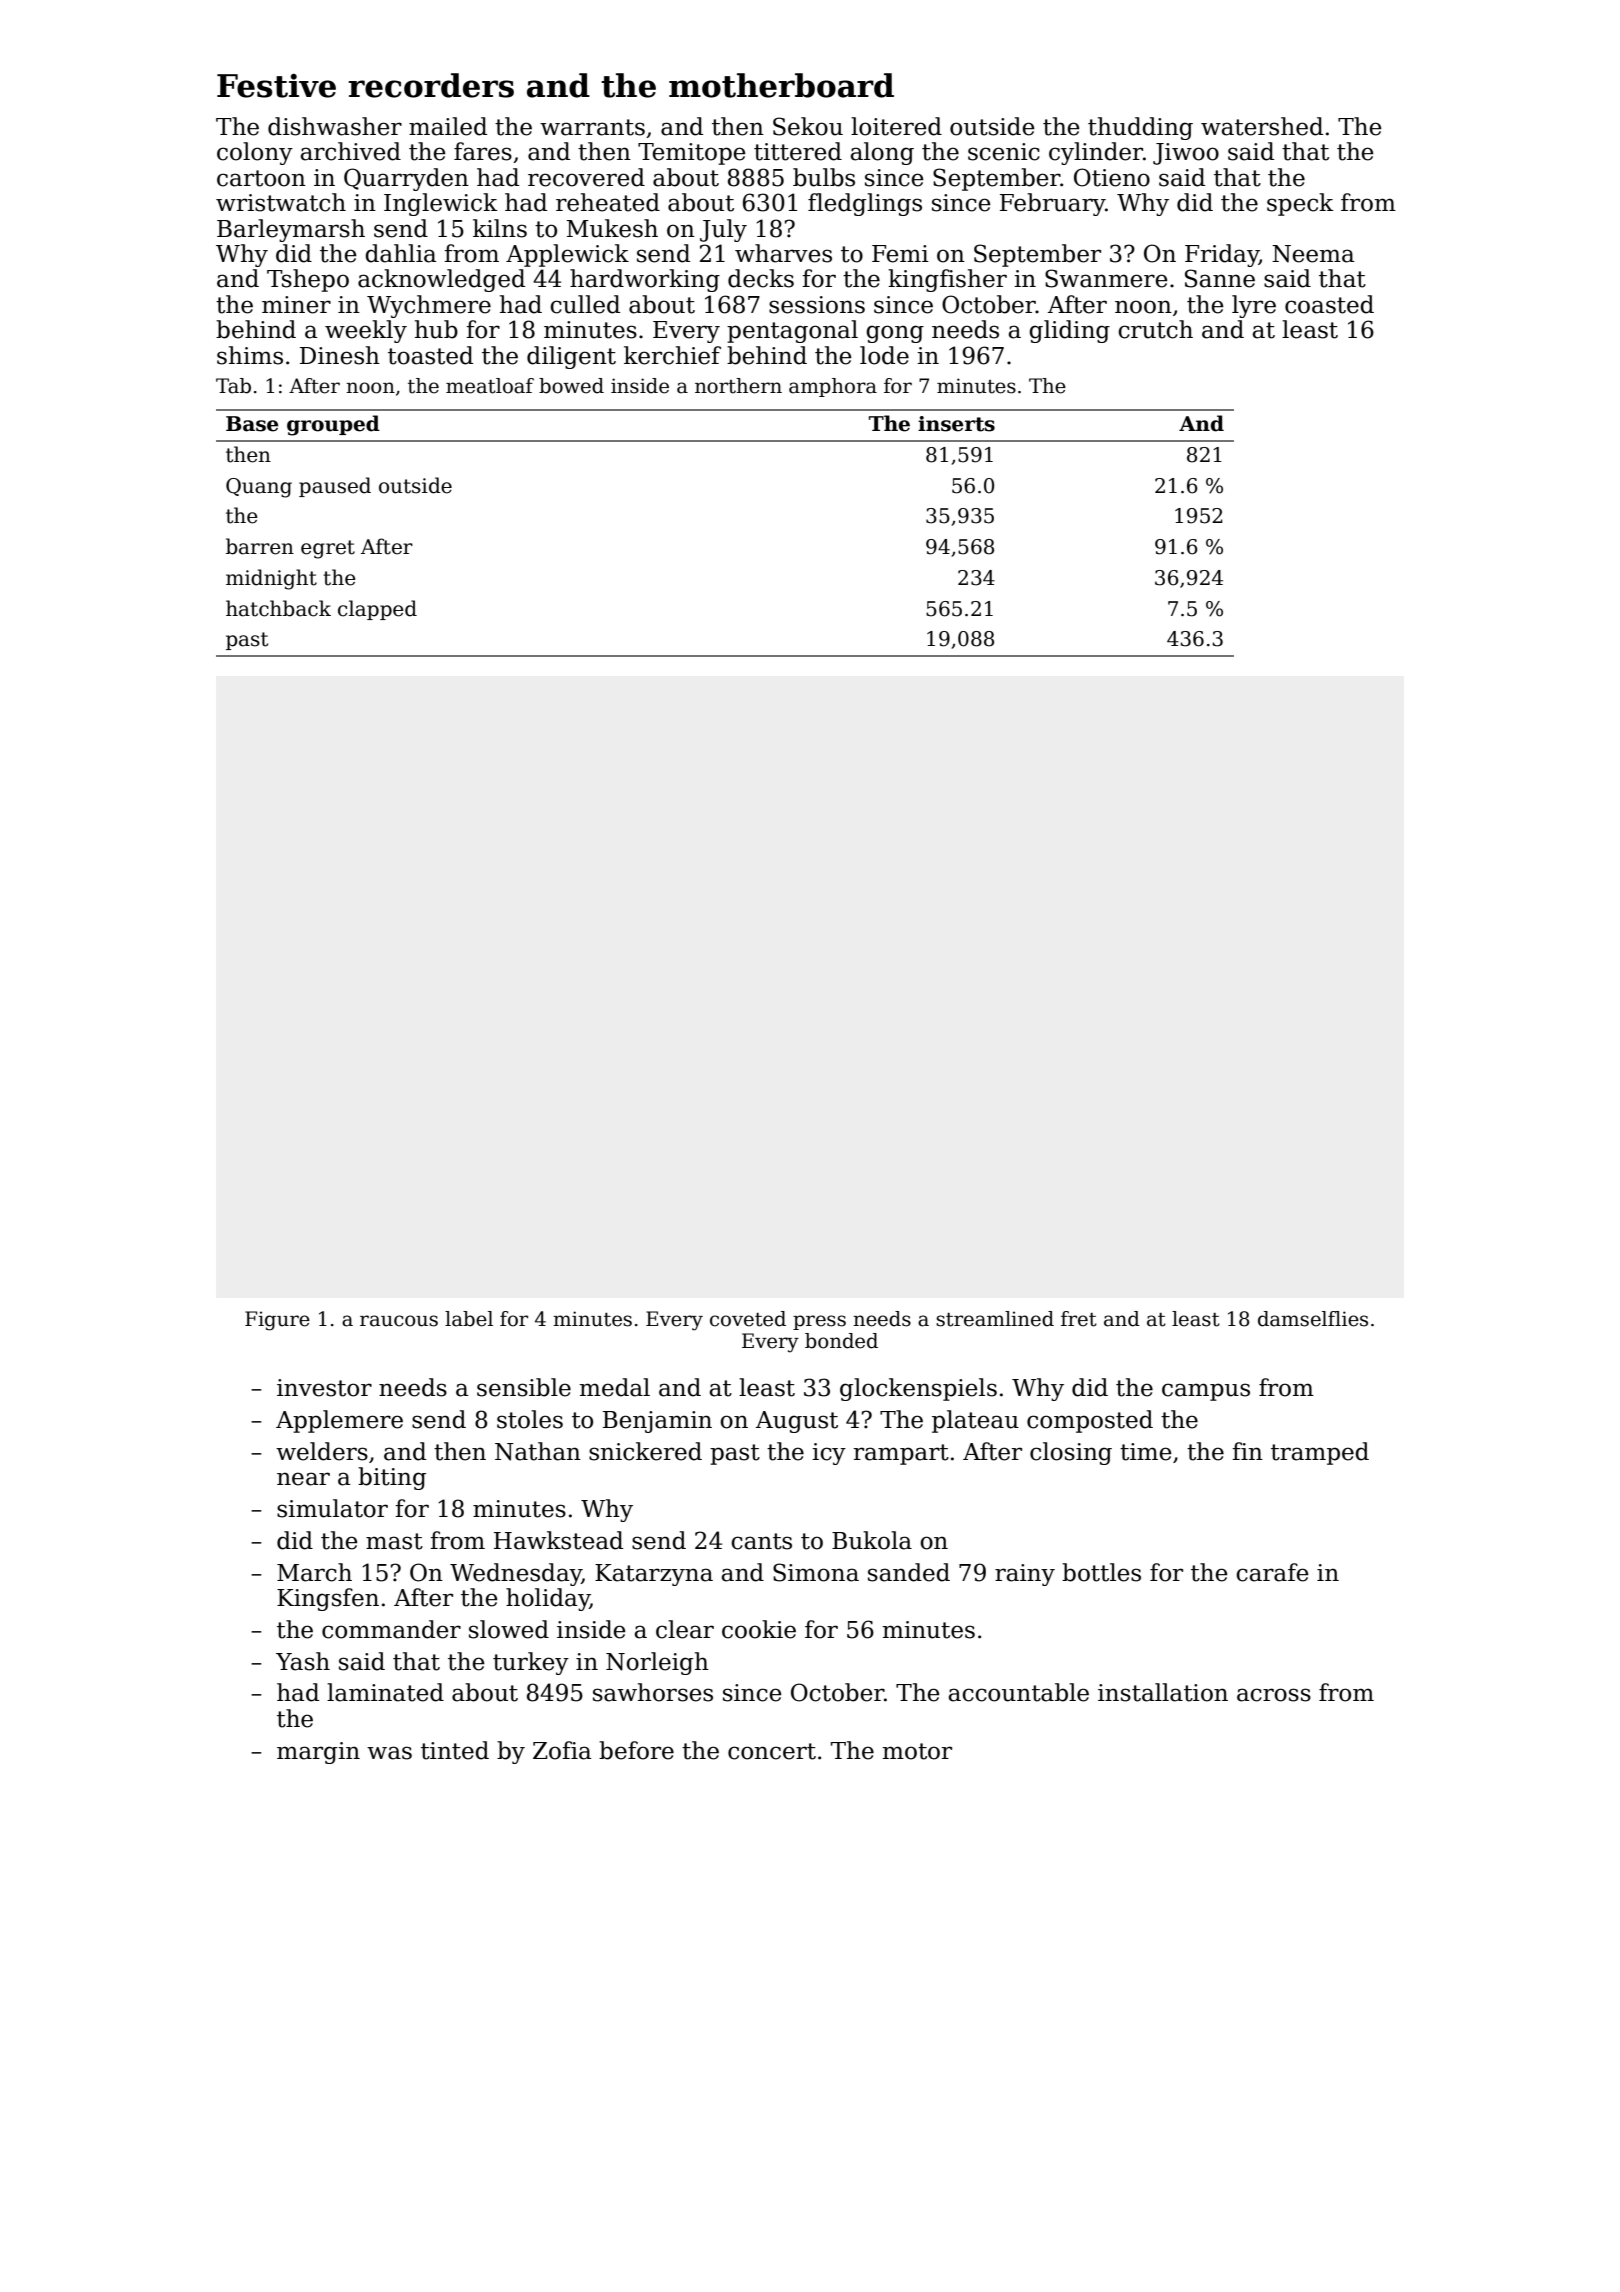 This screenshot has width=1620, height=2292. What do you see at coordinates (318, 1753) in the screenshot?
I see `margin` at bounding box center [318, 1753].
